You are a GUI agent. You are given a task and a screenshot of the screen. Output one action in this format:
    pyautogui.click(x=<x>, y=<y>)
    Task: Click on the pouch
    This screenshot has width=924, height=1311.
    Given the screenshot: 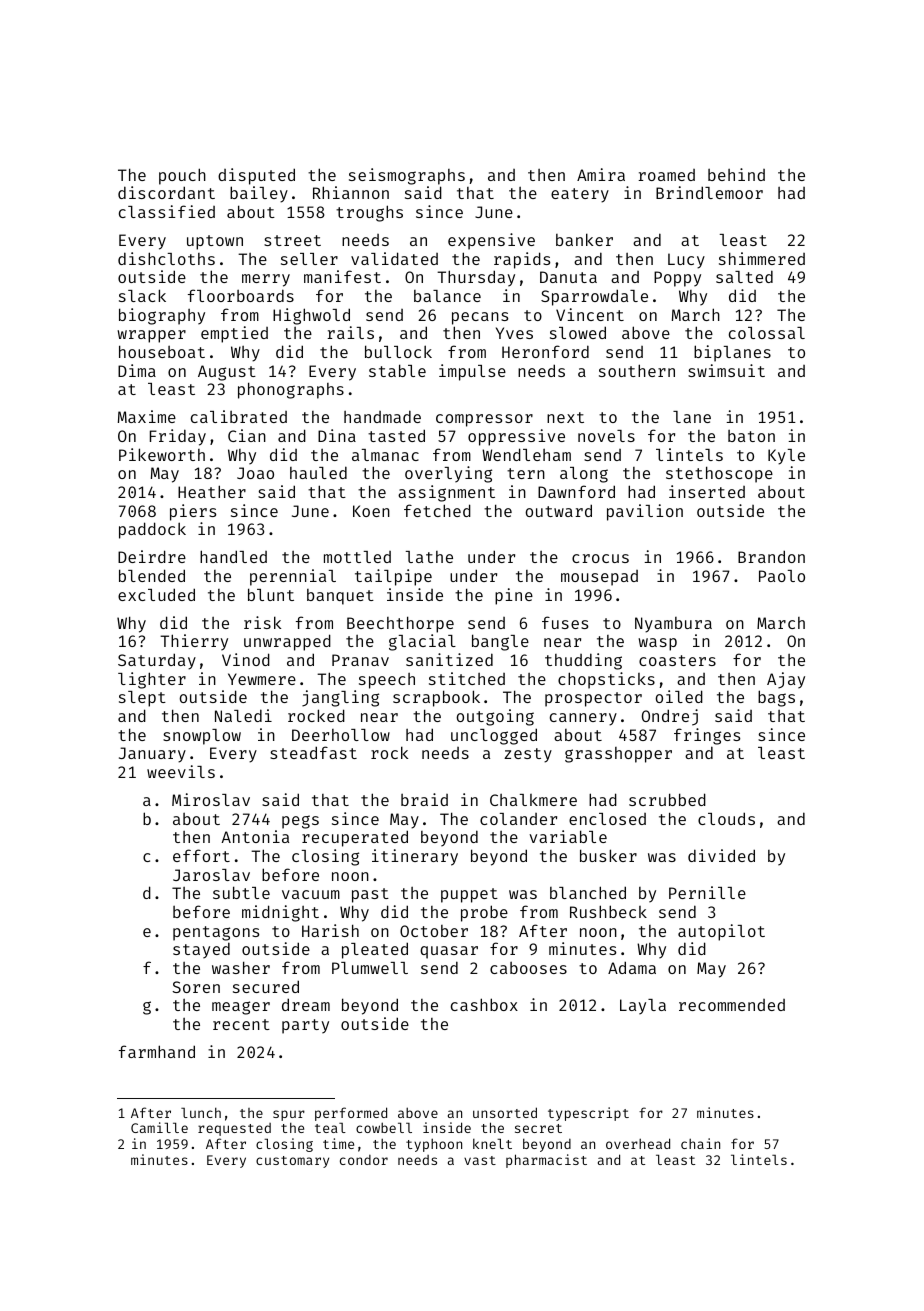 What is the action you would take?
    pyautogui.click(x=182, y=176)
